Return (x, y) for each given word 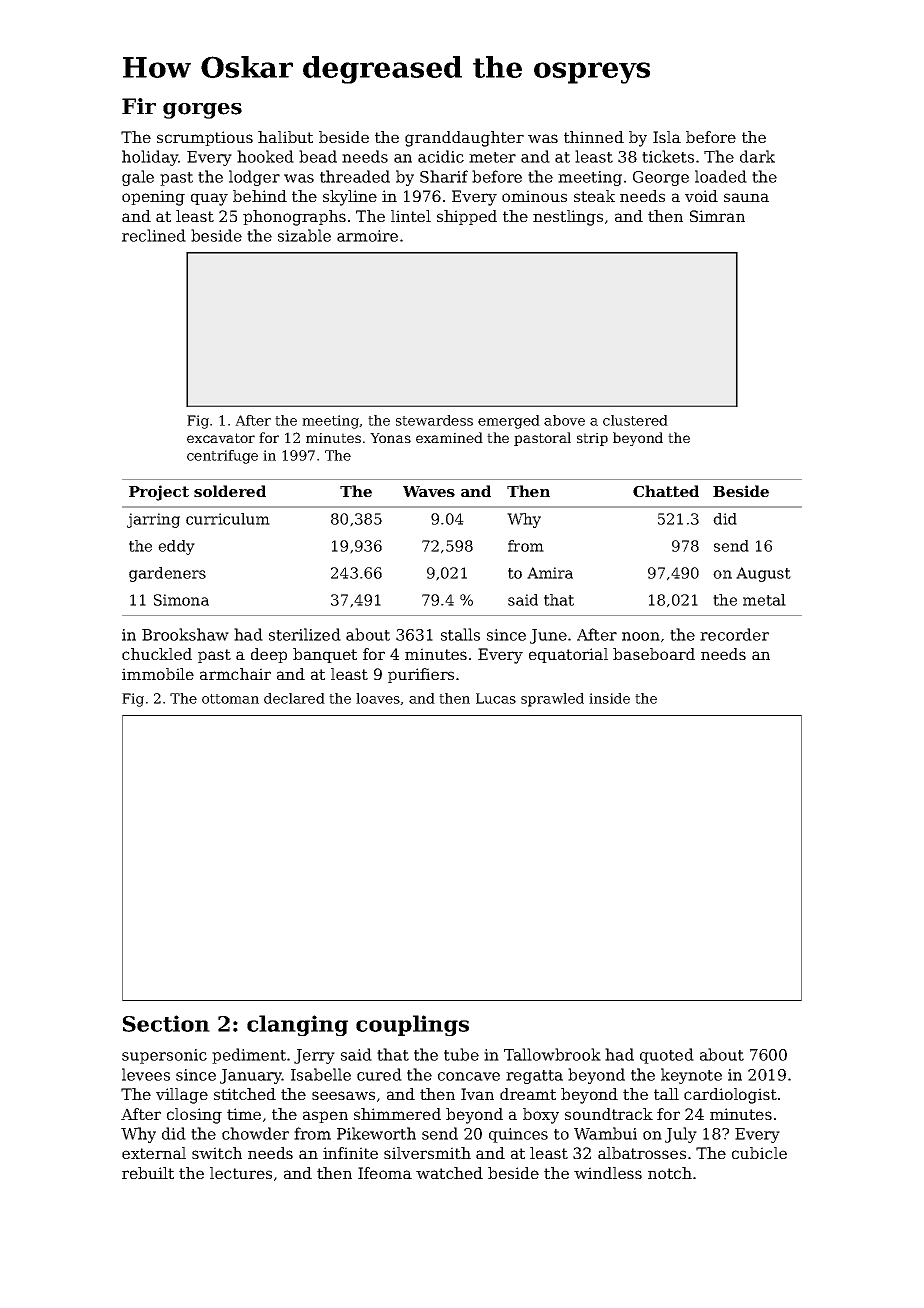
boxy (541, 1116)
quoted (667, 1056)
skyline (350, 198)
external (154, 1153)
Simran (717, 216)
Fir (139, 106)
